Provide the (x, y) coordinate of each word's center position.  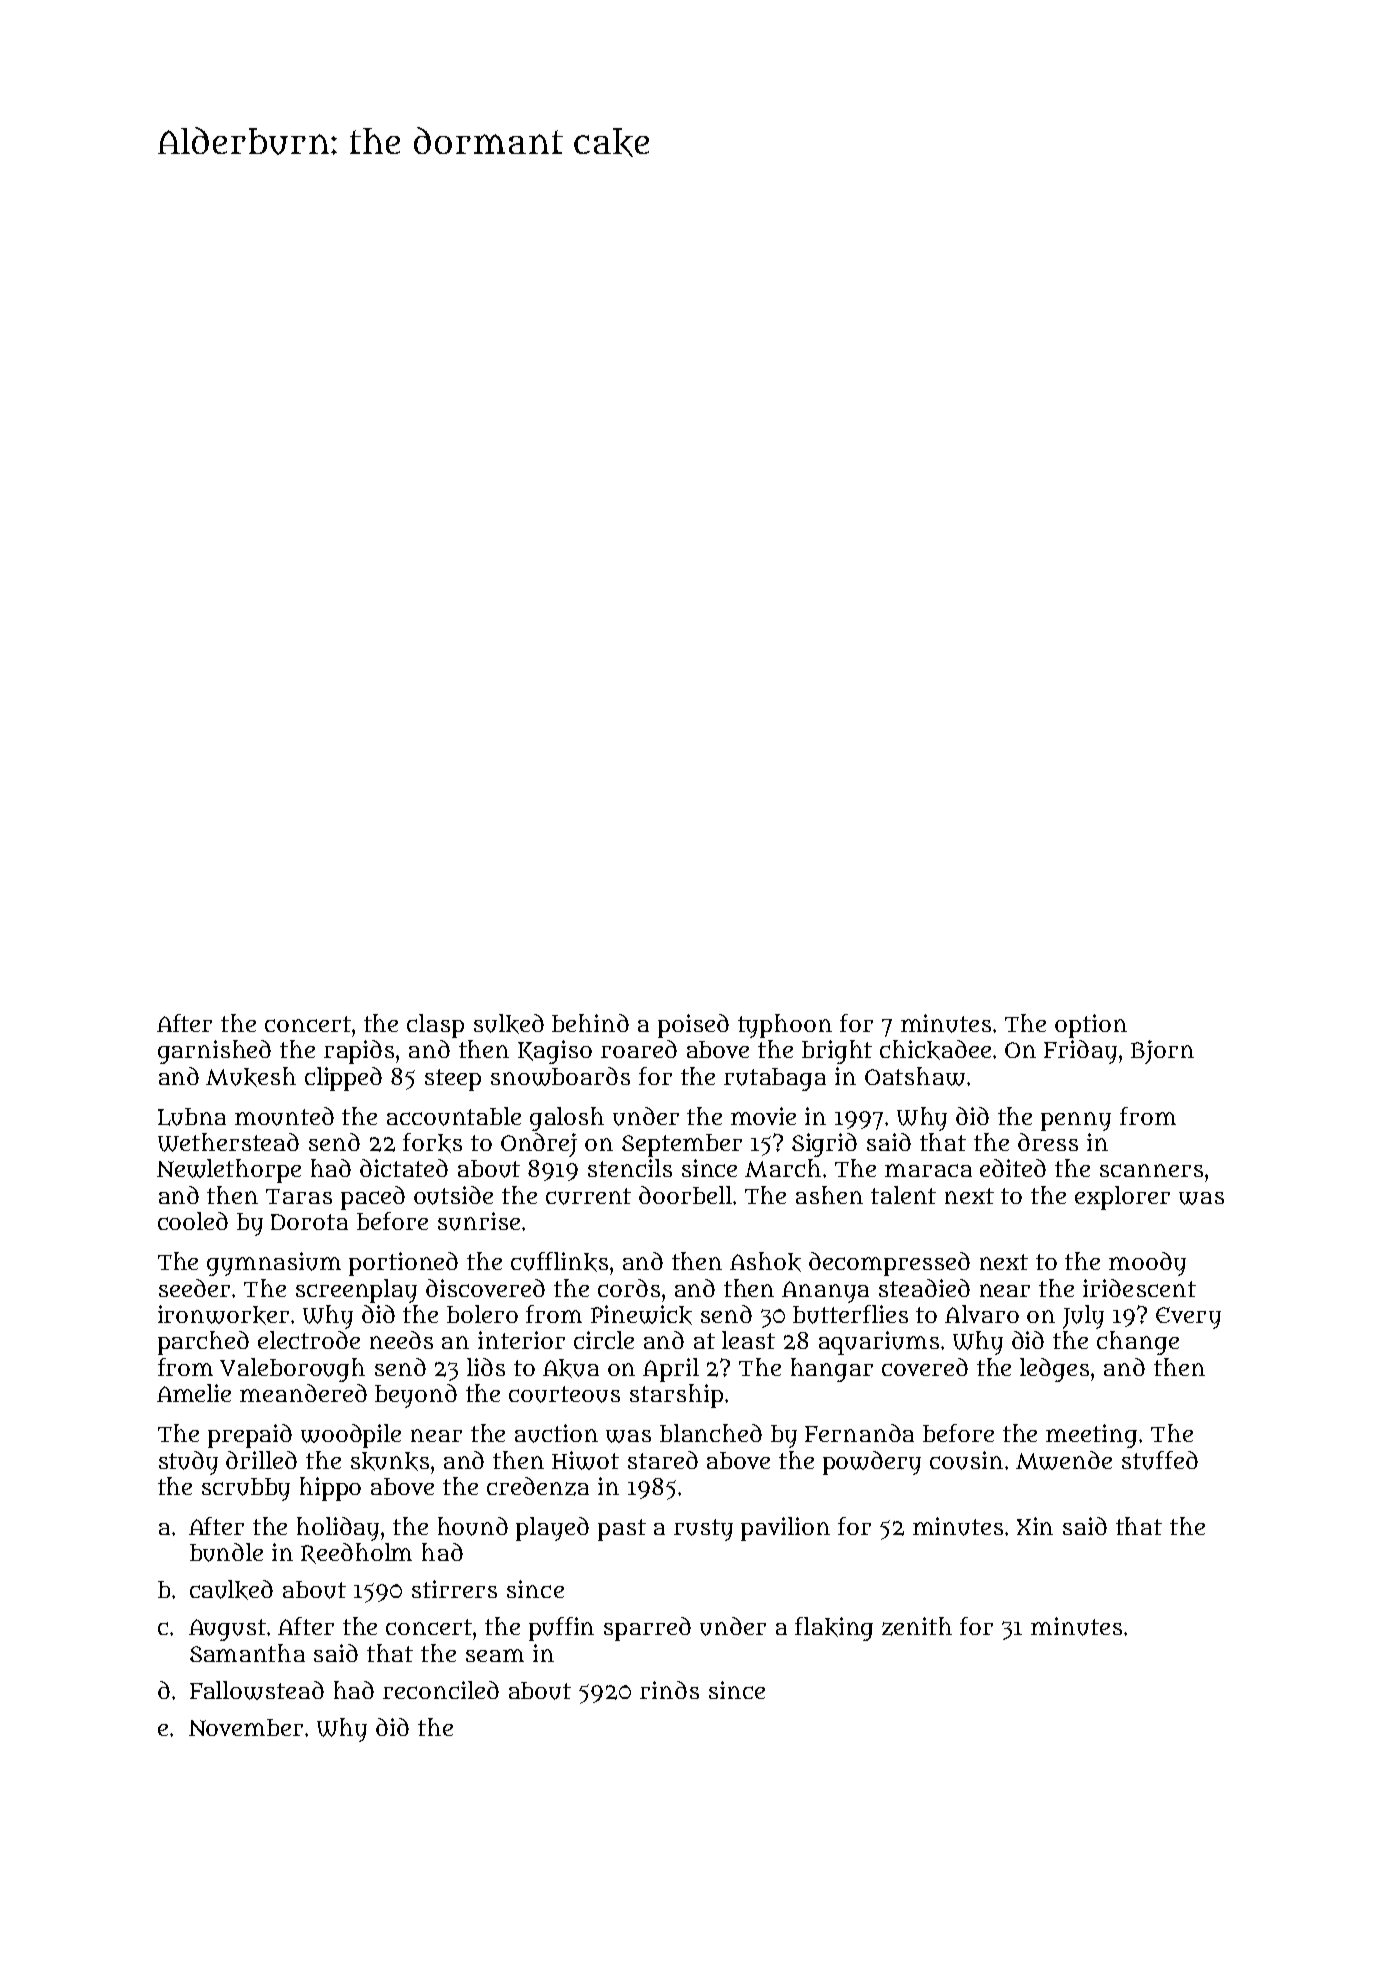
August (227, 1630)
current (588, 1196)
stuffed (1160, 1460)
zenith (917, 1626)
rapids (359, 1052)
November (246, 1727)
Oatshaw (915, 1076)
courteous (564, 1394)
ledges (1054, 1370)
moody (1147, 1264)
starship (676, 1396)
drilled (261, 1460)
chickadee (935, 1050)
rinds (669, 1690)
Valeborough (292, 1370)
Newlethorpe (229, 1171)
